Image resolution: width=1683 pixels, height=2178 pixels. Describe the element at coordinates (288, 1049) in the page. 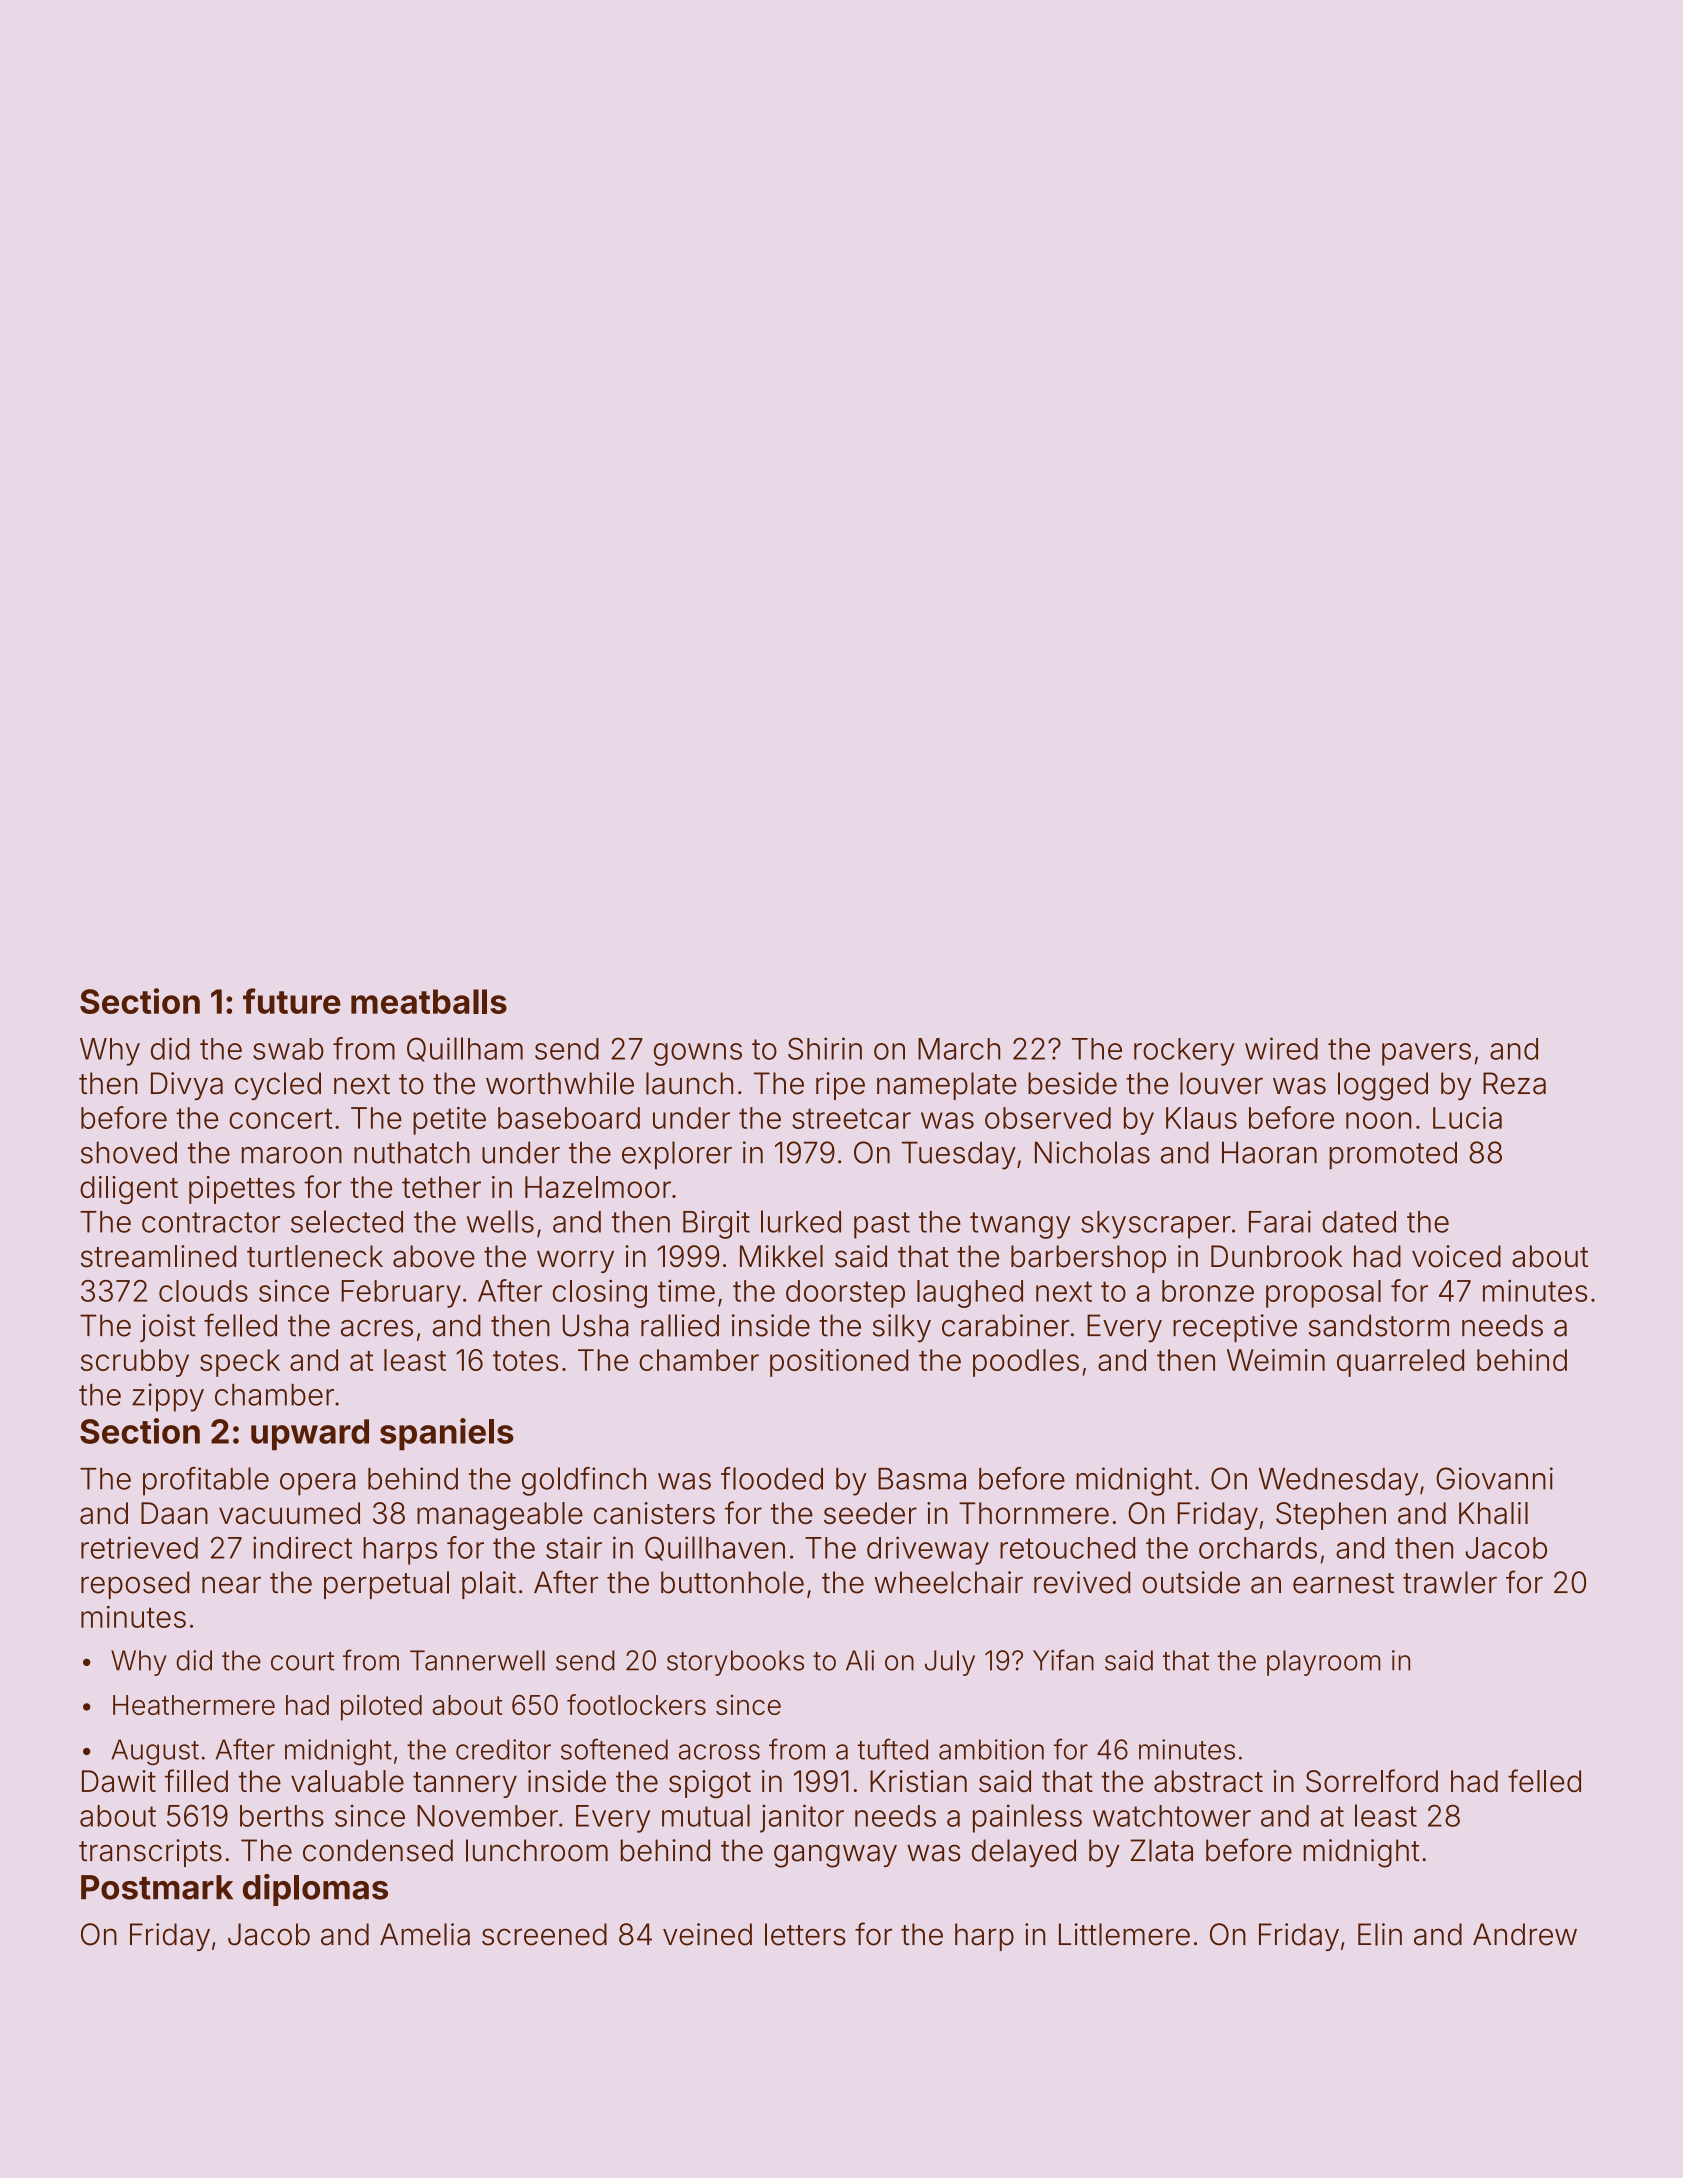

I see `swab` at that location.
